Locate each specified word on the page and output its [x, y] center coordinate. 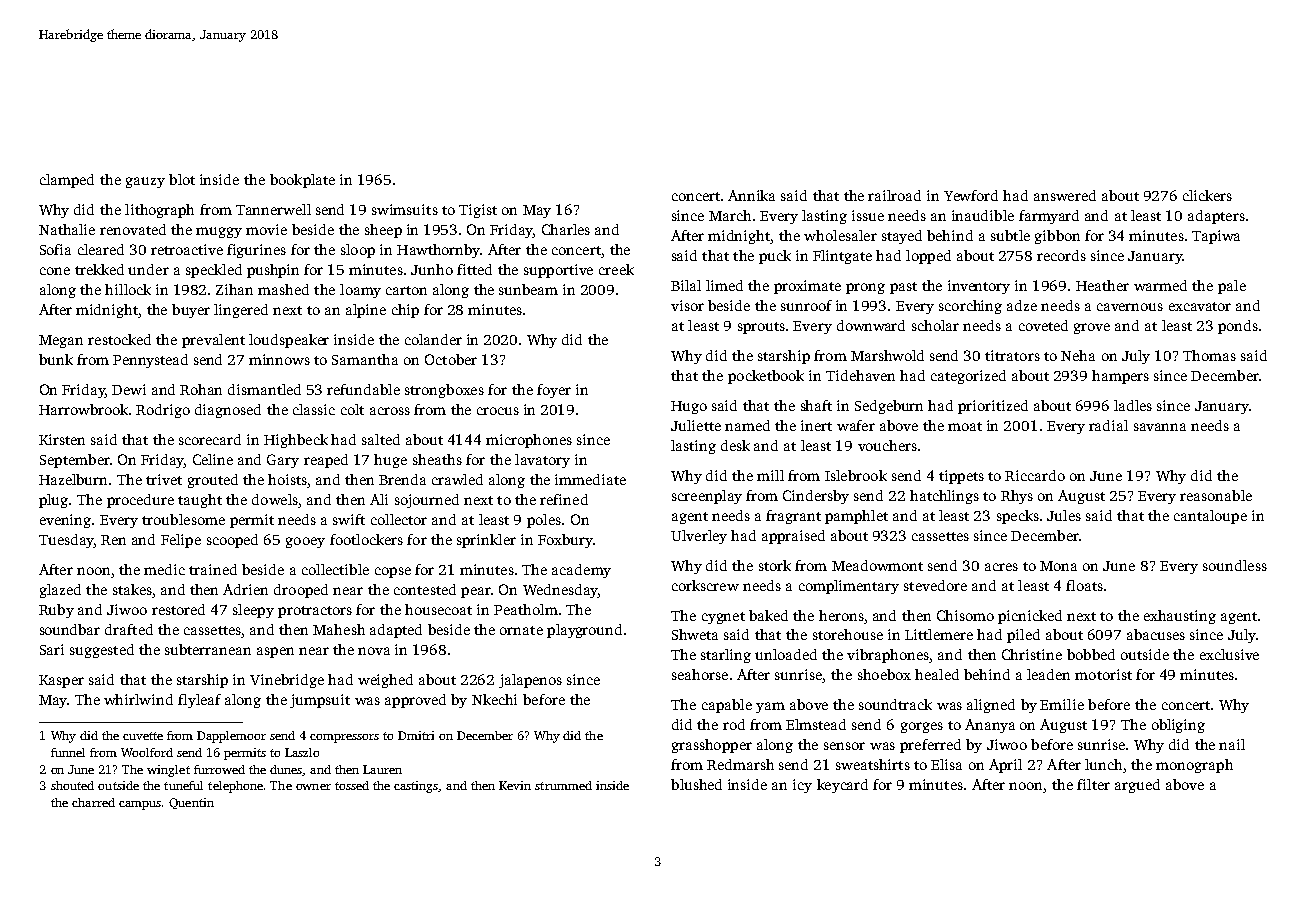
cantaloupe [1210, 517]
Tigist [478, 211]
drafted [129, 629]
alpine [366, 311]
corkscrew [705, 585]
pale [1232, 287]
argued [1137, 786]
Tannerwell [273, 209]
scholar [935, 325]
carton [406, 290]
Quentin [191, 803]
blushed [696, 784]
